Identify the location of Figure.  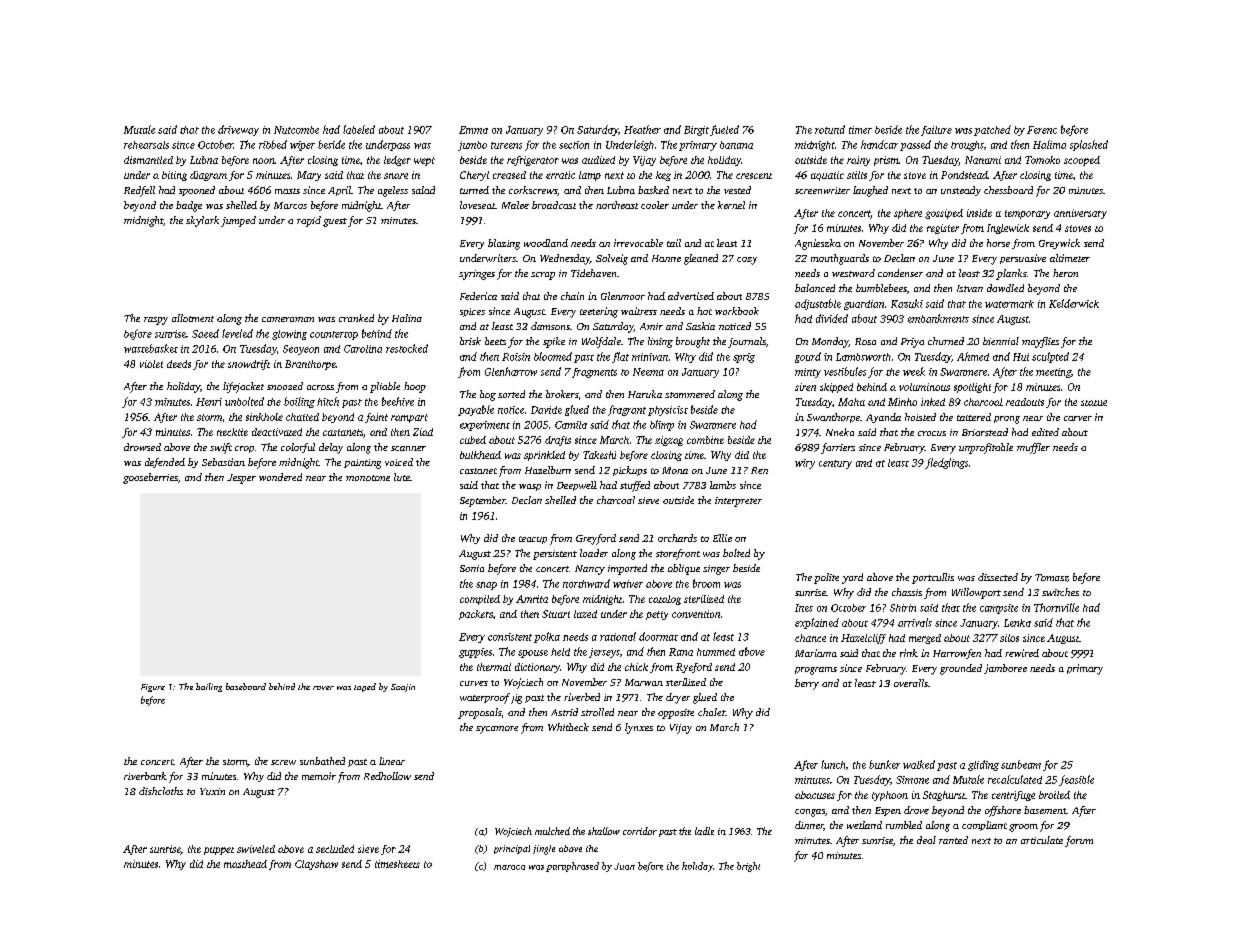
(153, 688).
